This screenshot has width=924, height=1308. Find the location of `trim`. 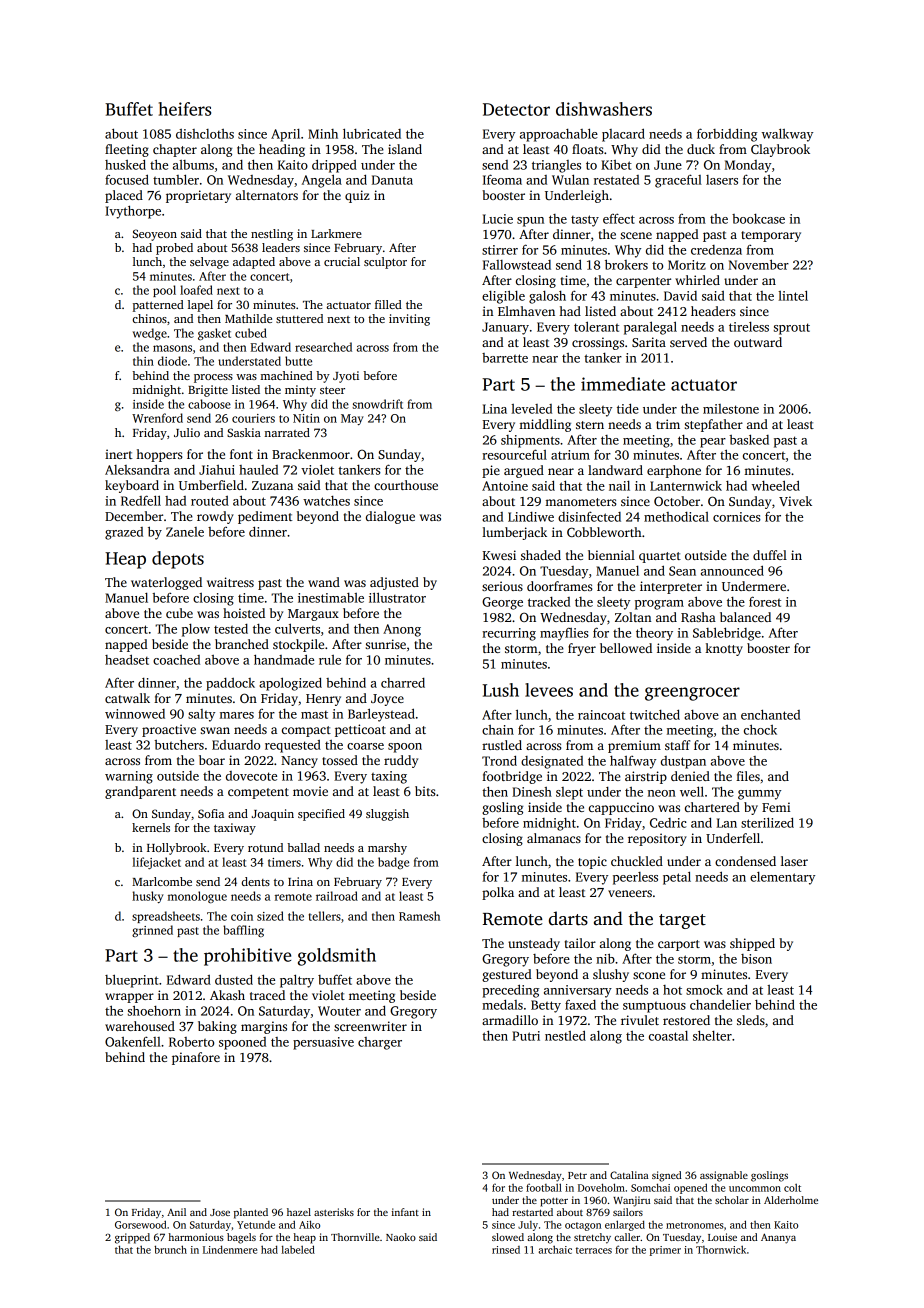

trim is located at coordinates (668, 424).
